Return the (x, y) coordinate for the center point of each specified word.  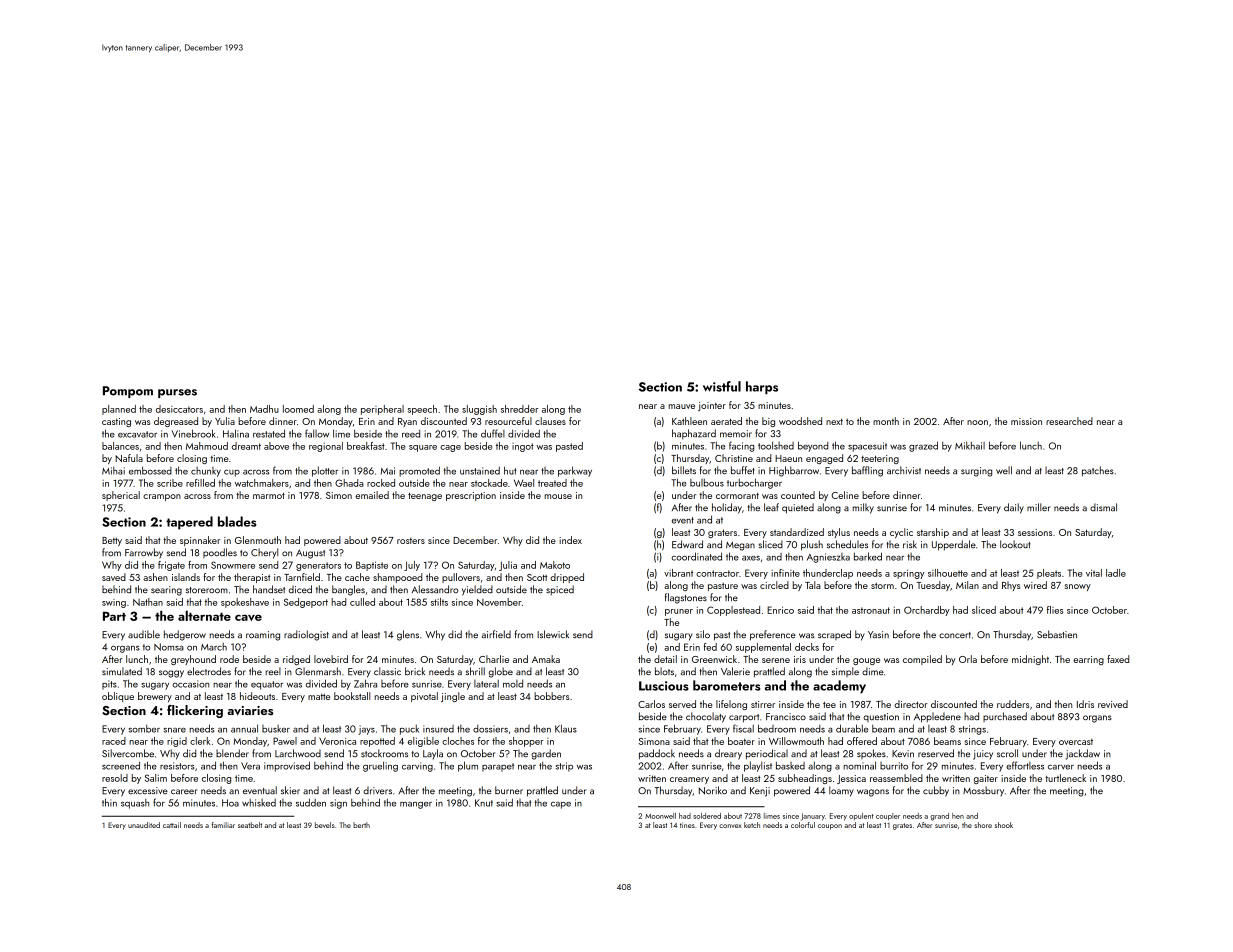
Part (114, 616)
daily (1014, 508)
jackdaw (1083, 754)
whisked (259, 803)
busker (276, 729)
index (570, 540)
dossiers (490, 729)
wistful (722, 386)
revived (1113, 704)
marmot (269, 495)
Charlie (494, 659)
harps (762, 387)
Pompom (128, 392)
